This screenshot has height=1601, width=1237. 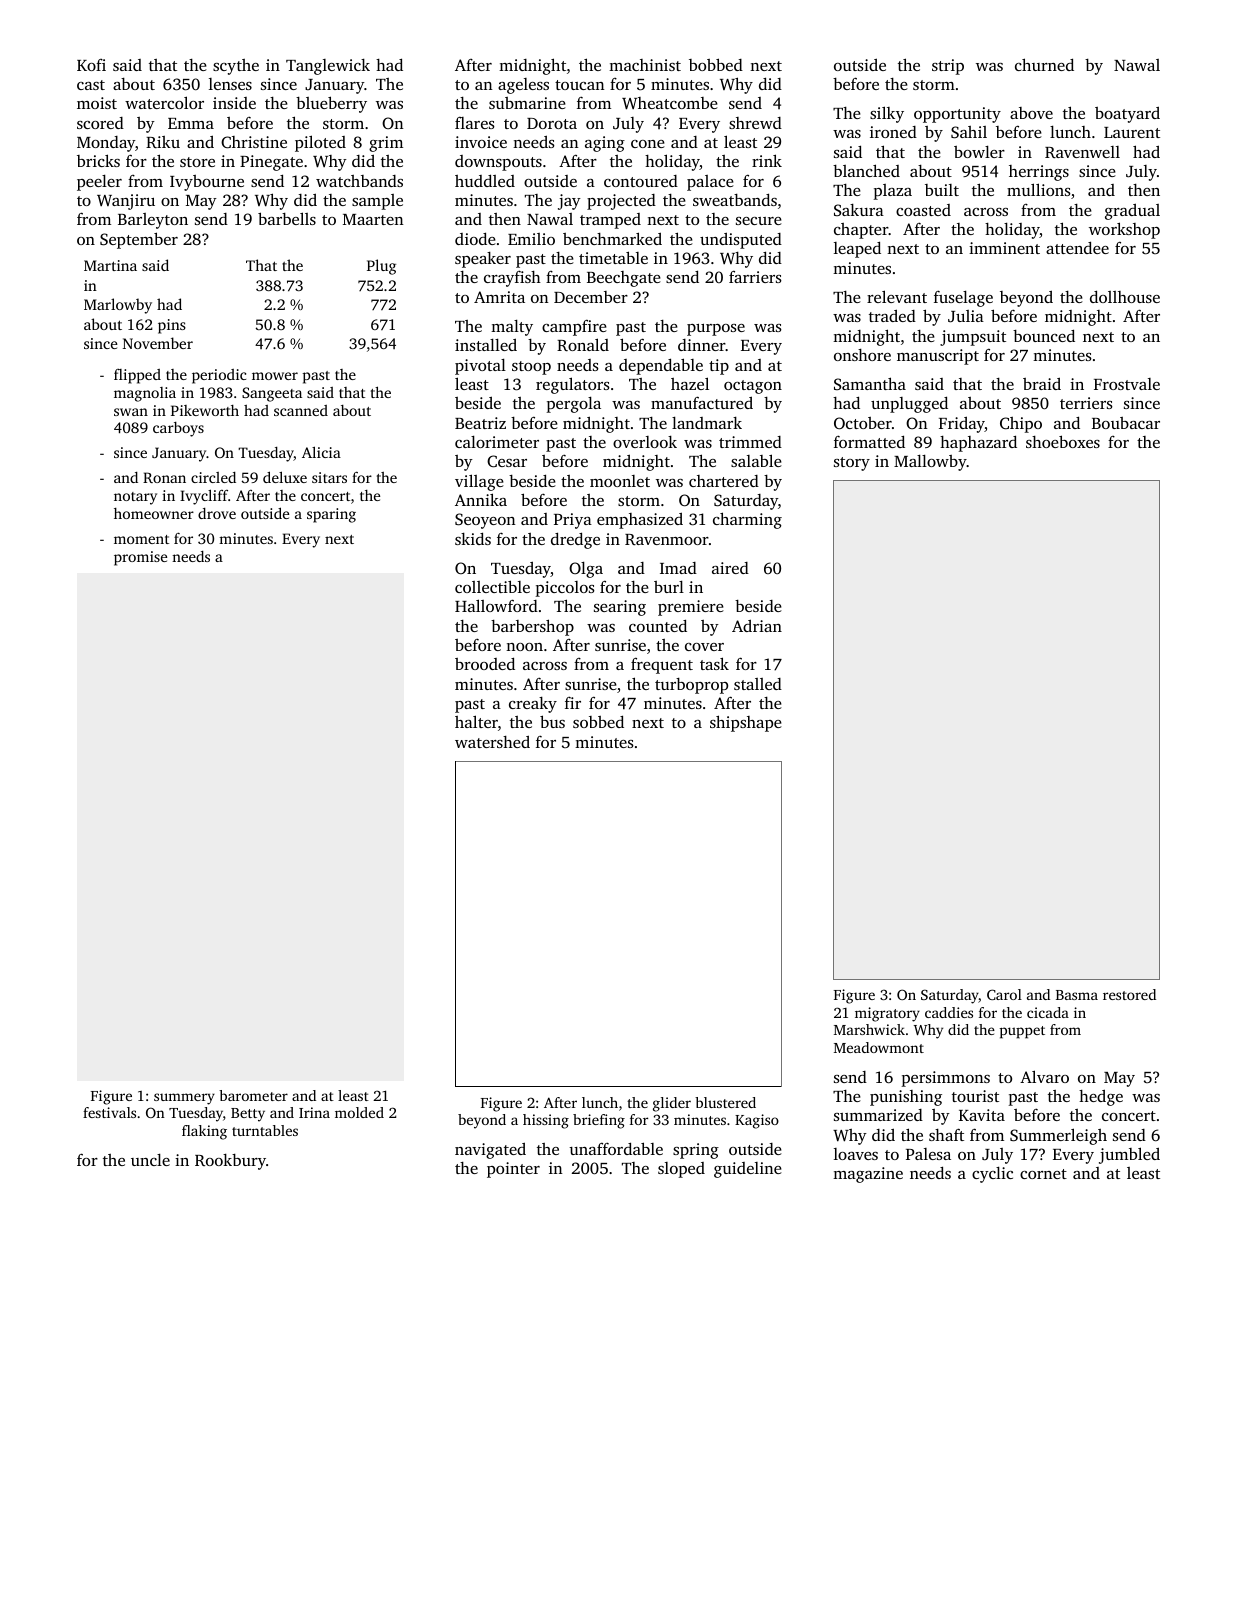 What do you see at coordinates (1004, 994) in the screenshot?
I see `Carol` at bounding box center [1004, 994].
